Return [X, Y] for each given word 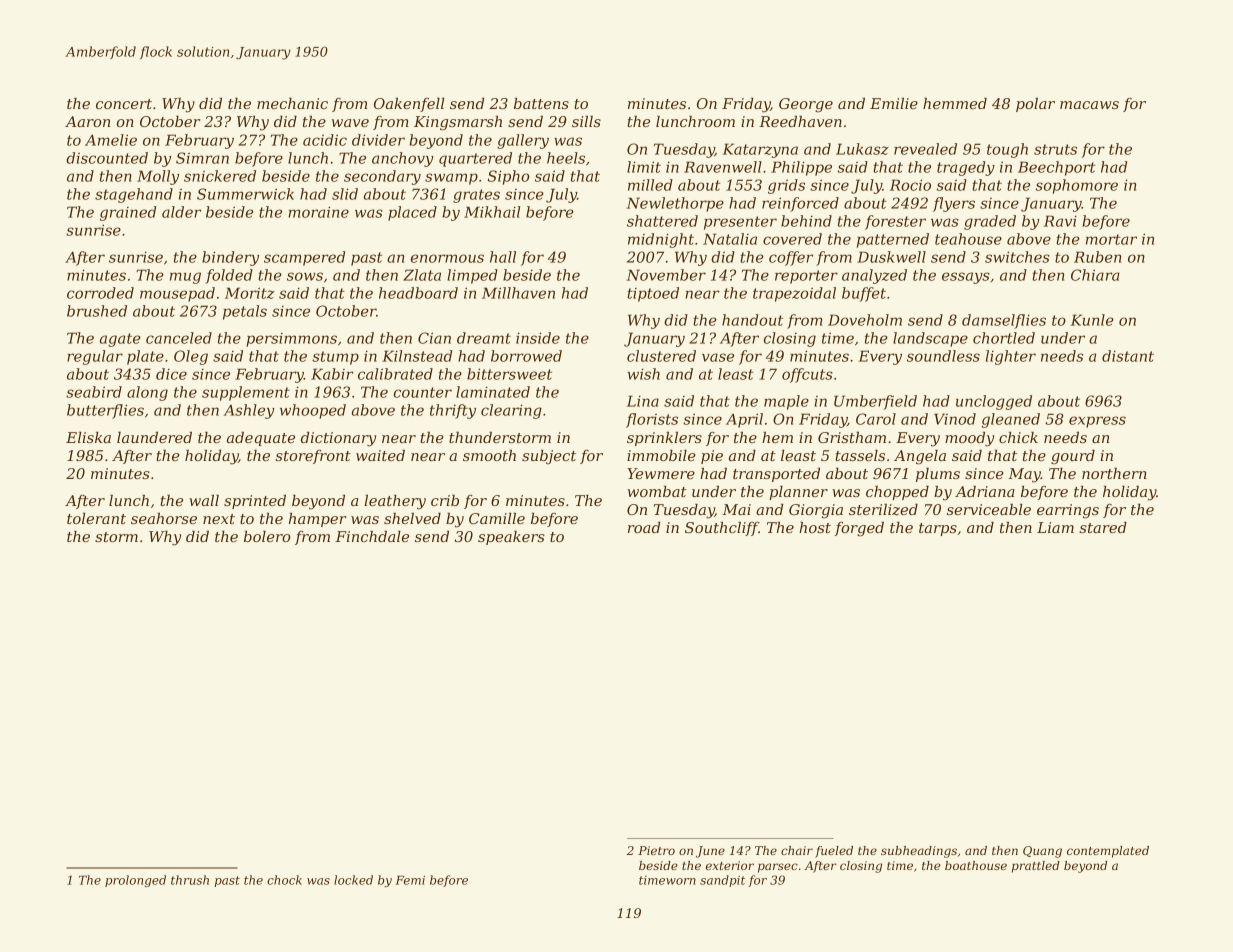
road [644, 527]
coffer [791, 258]
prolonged [135, 881]
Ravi [1060, 221]
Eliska [88, 437]
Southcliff [722, 529]
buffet [864, 294]
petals [245, 312]
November [666, 275]
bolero [267, 536]
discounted [107, 158]
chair [797, 850]
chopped [897, 493]
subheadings [919, 852]
